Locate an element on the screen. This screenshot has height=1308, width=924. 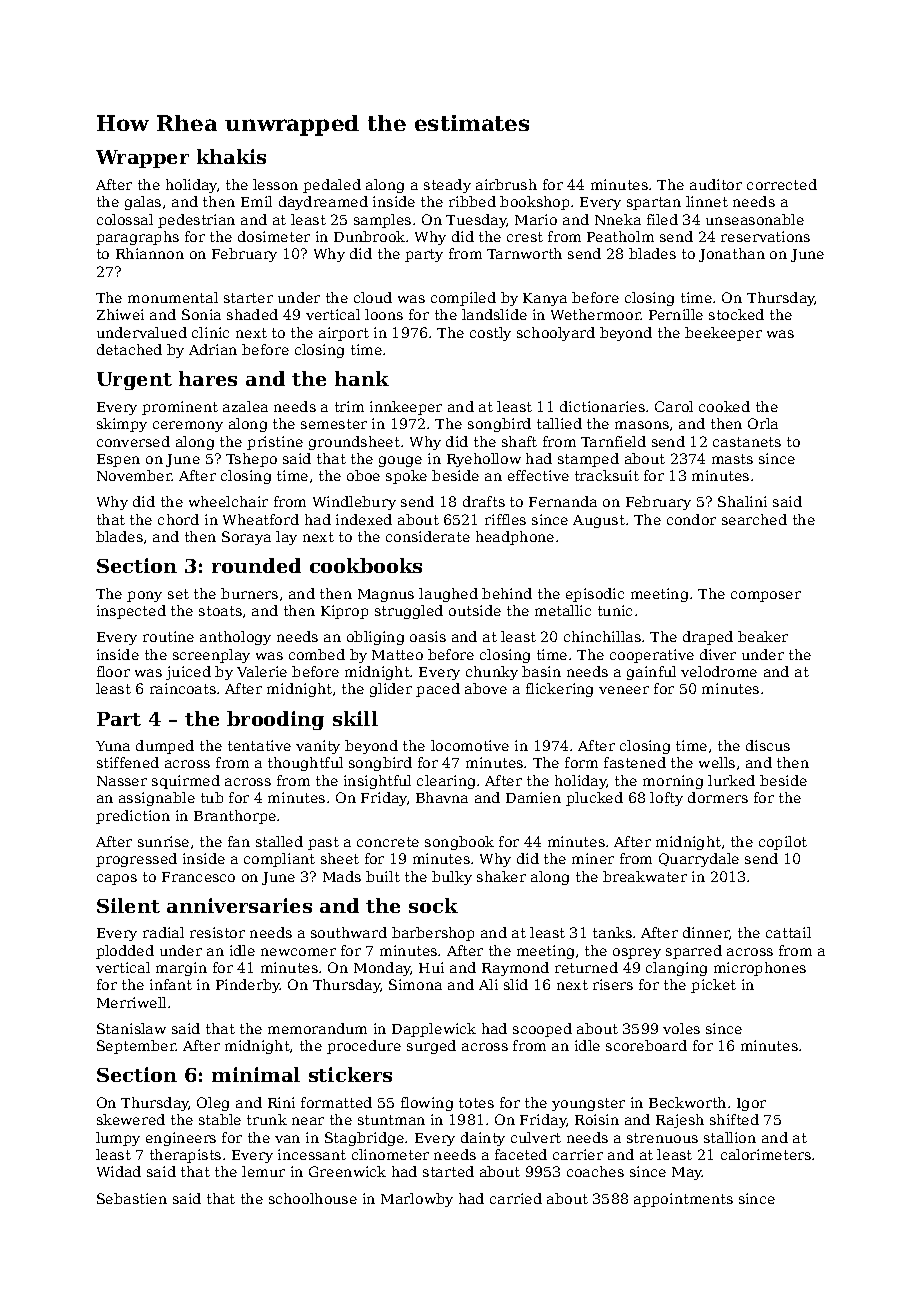
khakis is located at coordinates (231, 156).
